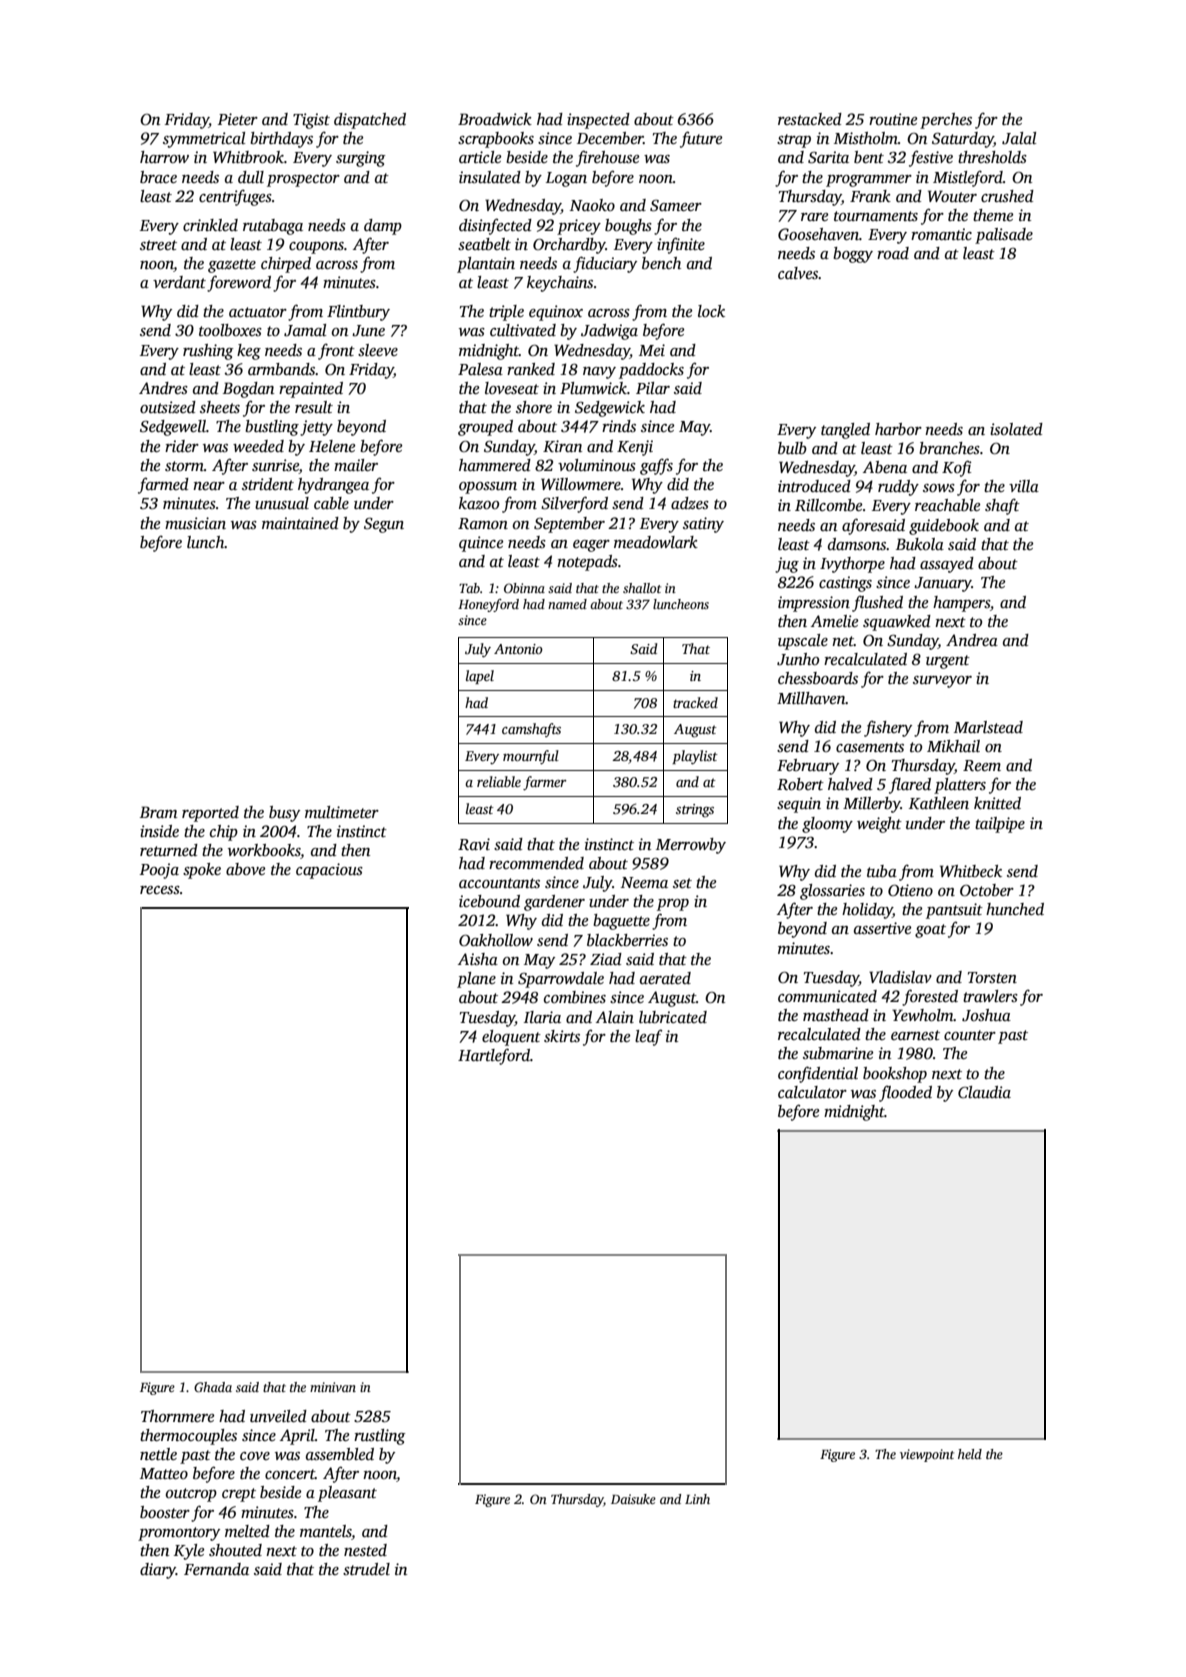 The image size is (1186, 1677). I want to click on insulated, so click(490, 177).
